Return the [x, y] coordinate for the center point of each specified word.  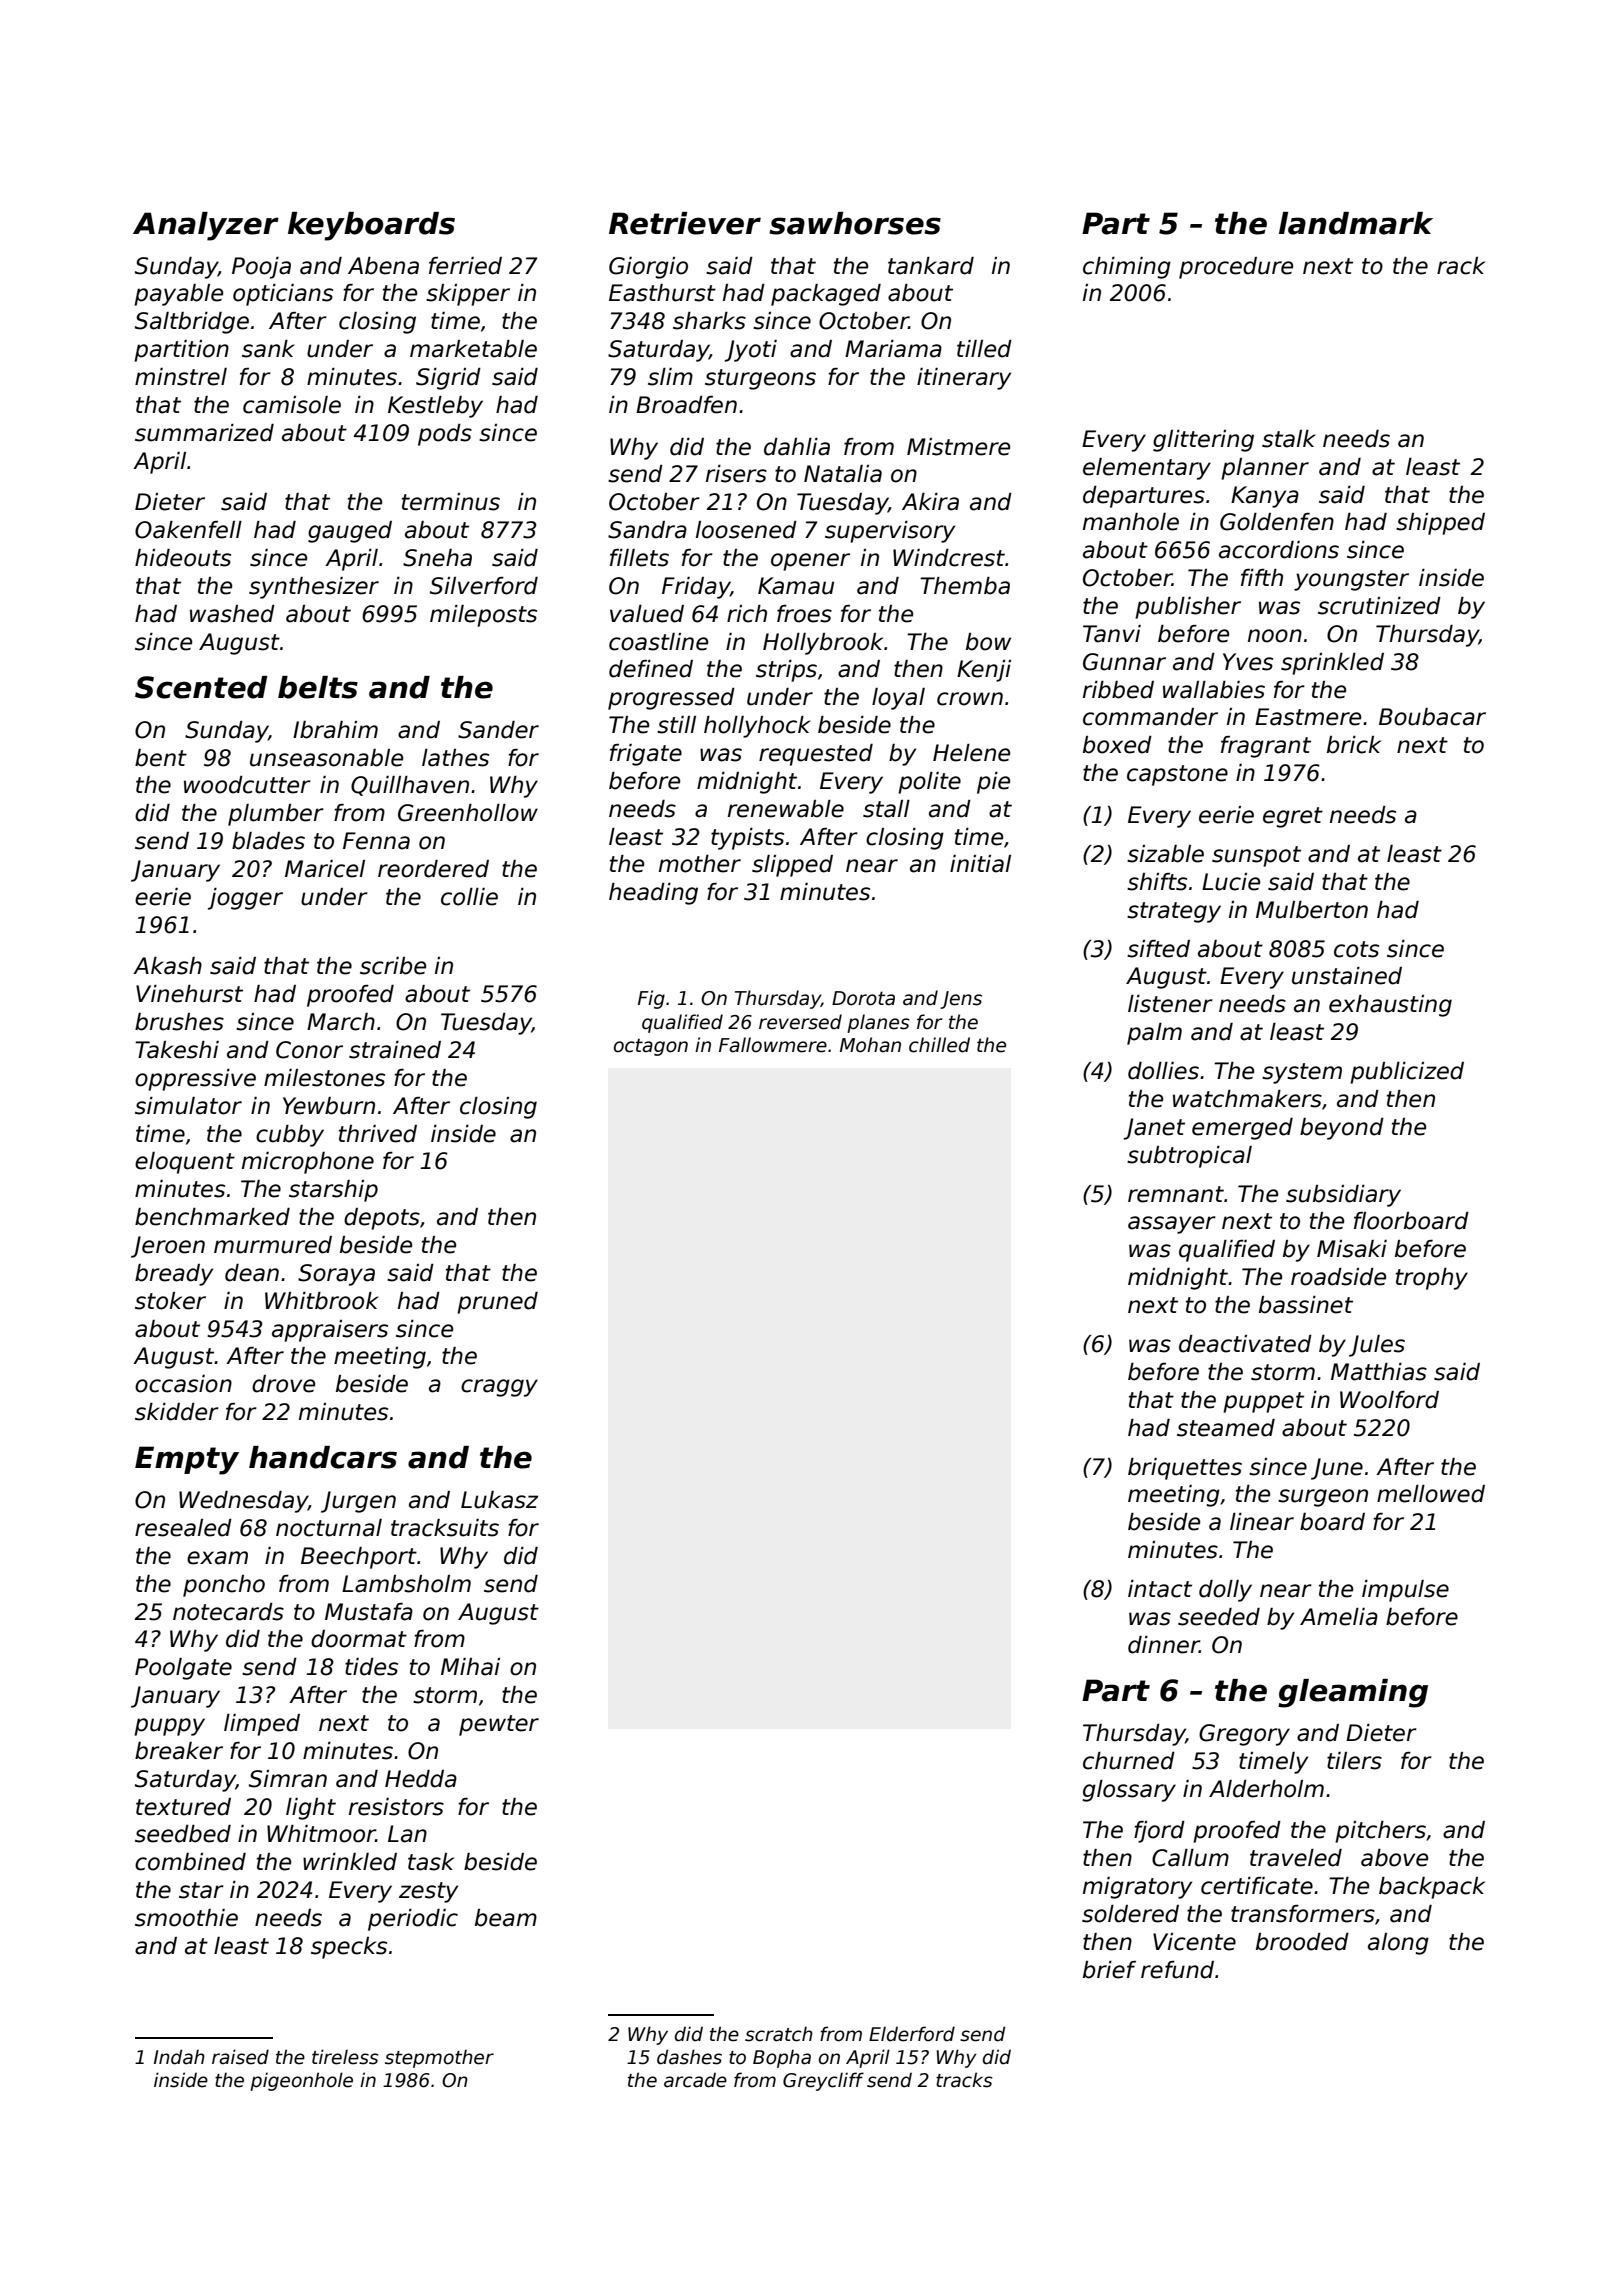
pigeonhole [301, 2081]
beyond [1342, 1129]
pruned [497, 1303]
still [676, 725]
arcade [695, 2080]
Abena [383, 266]
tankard [931, 266]
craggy [499, 1388]
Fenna [376, 841]
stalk [1289, 439]
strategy [1174, 912]
